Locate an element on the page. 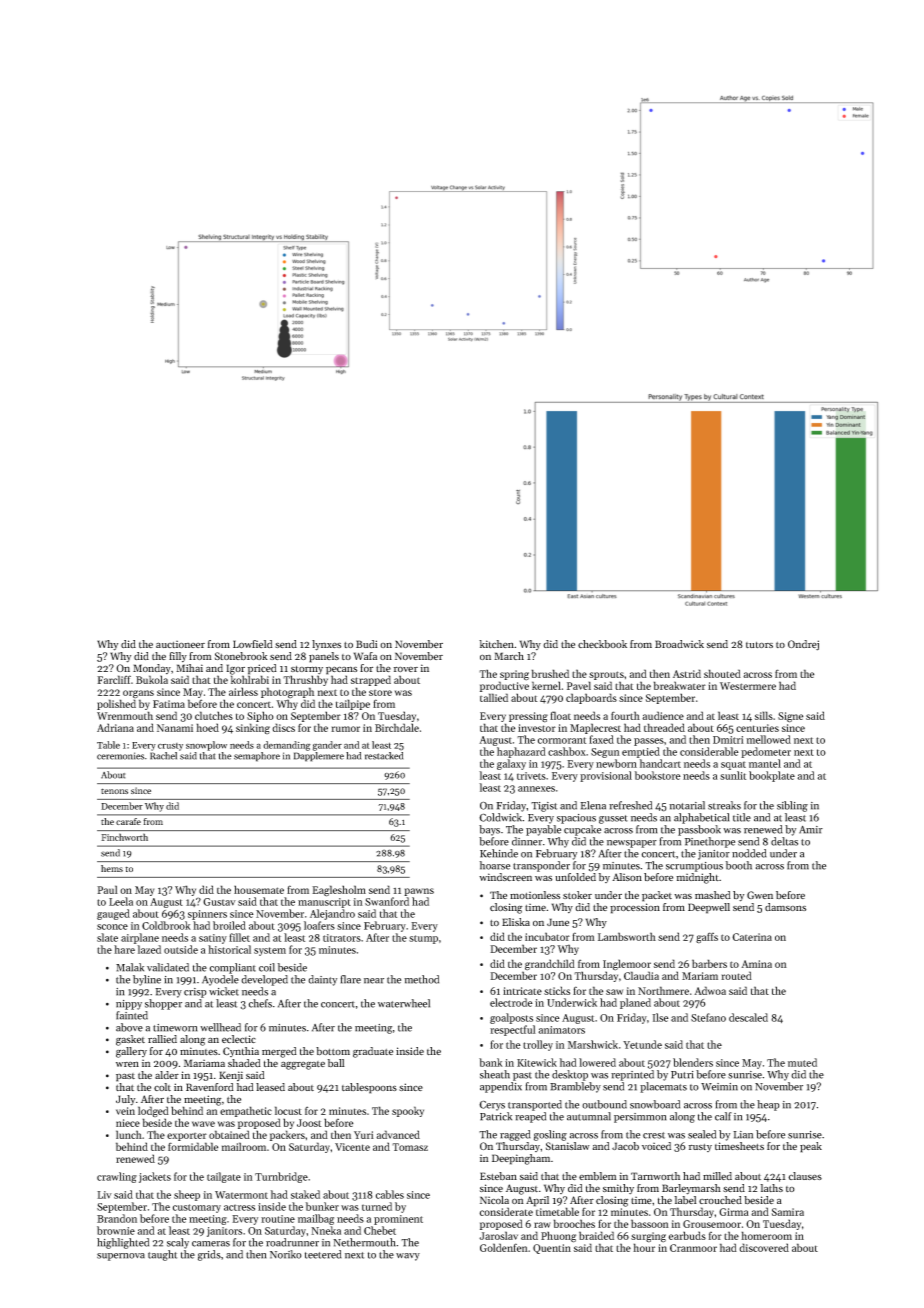  Lowfield is located at coordinates (253, 644).
